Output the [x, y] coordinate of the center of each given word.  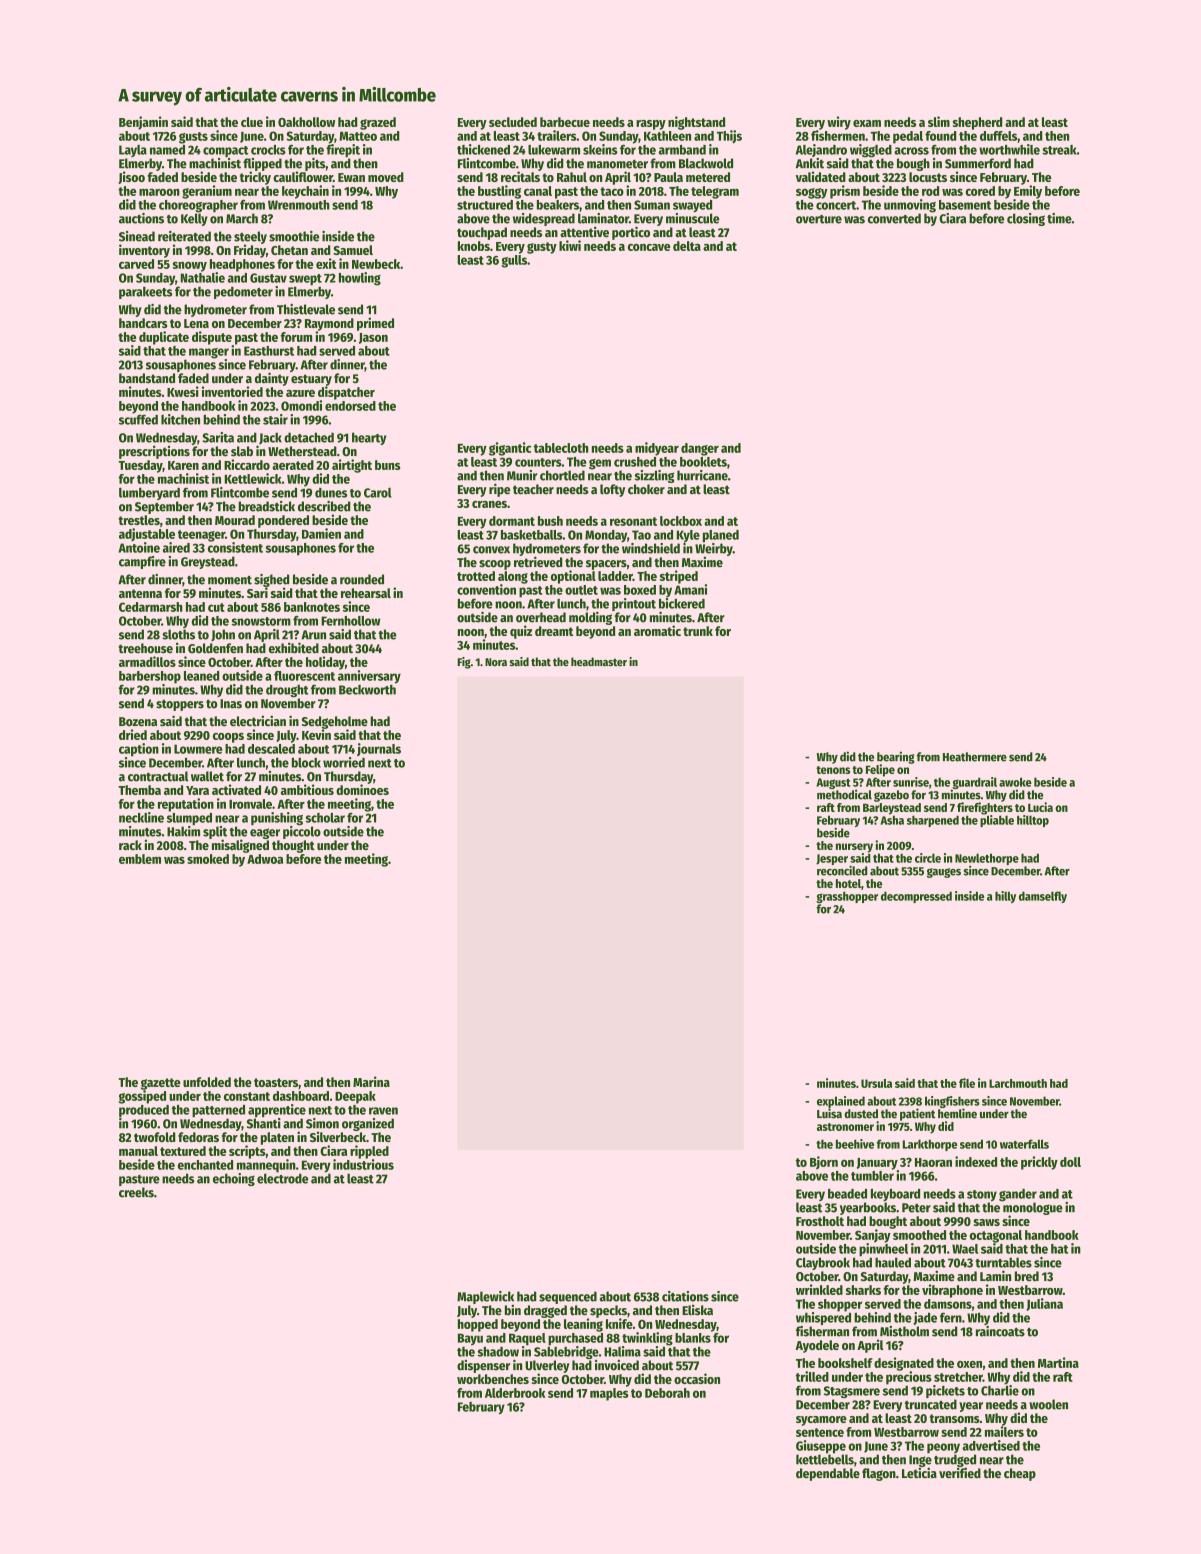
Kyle [688, 536]
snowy [190, 266]
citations [685, 1296]
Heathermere [975, 757]
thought [293, 846]
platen [277, 1138]
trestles [139, 520]
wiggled [871, 151]
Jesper [832, 859]
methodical [844, 794]
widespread [544, 219]
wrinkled [819, 1289]
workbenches [493, 1379]
